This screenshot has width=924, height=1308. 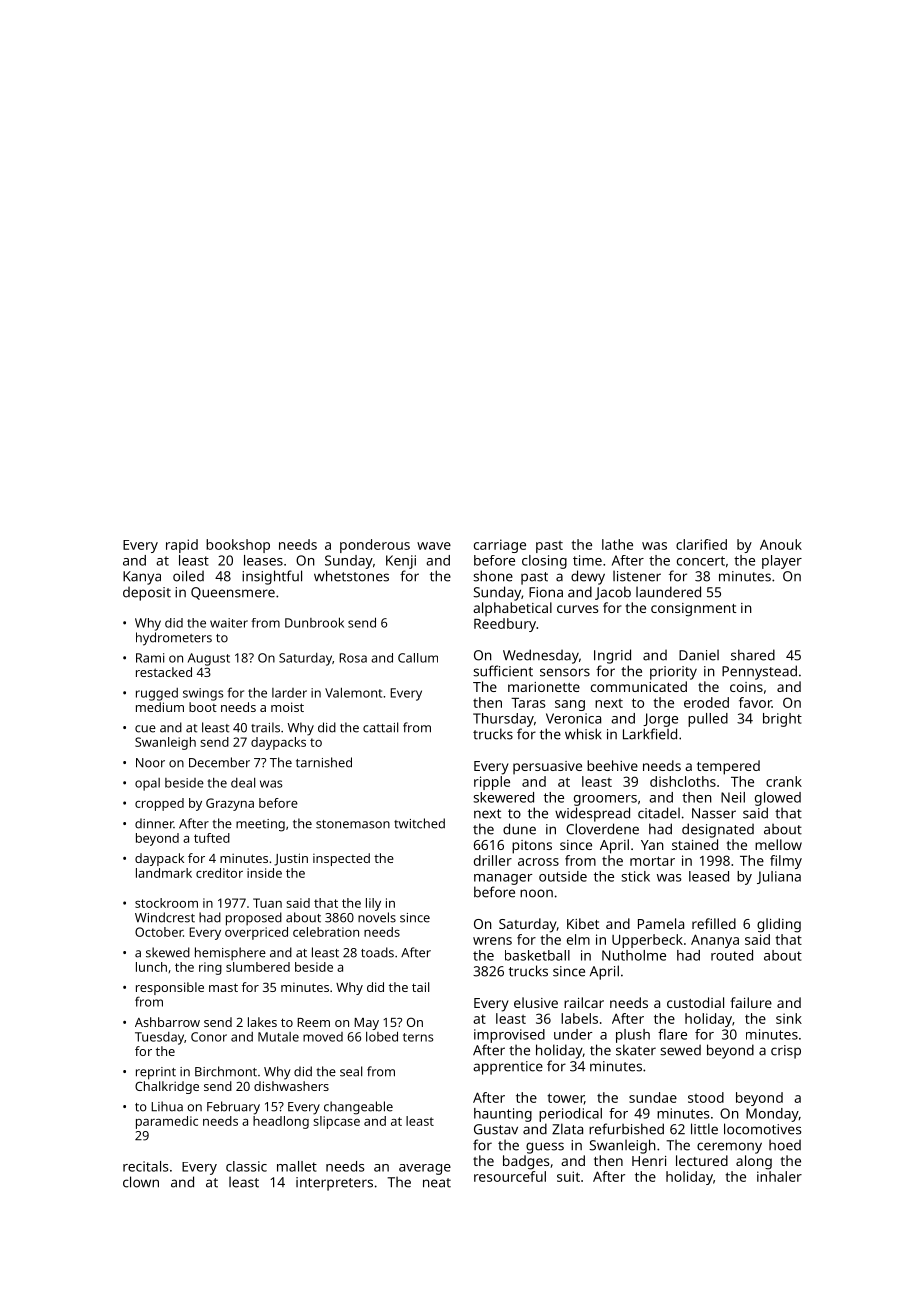 What do you see at coordinates (434, 546) in the screenshot?
I see `wave` at bounding box center [434, 546].
